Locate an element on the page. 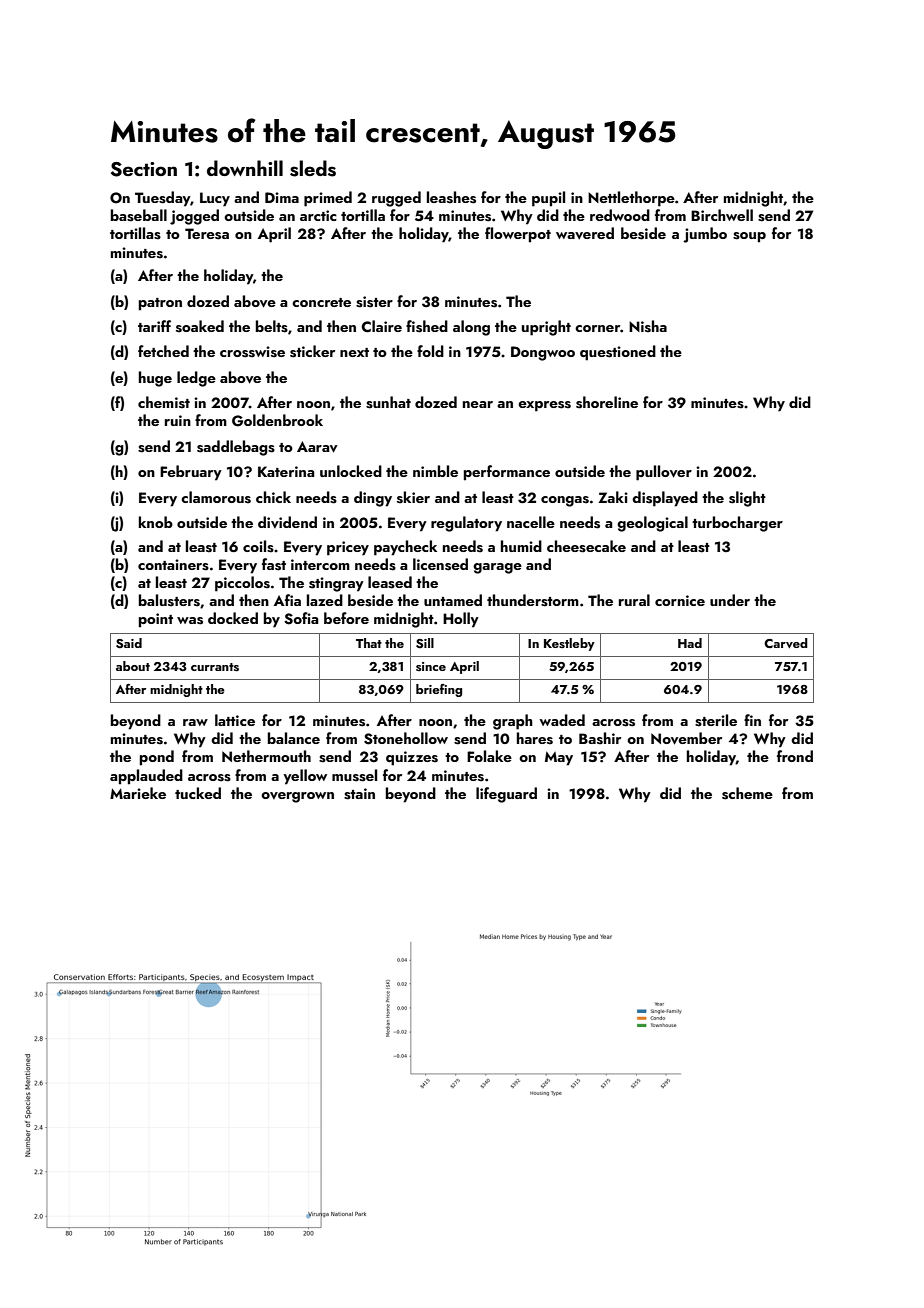 Image resolution: width=924 pixels, height=1308 pixels. upright is located at coordinates (546, 328).
